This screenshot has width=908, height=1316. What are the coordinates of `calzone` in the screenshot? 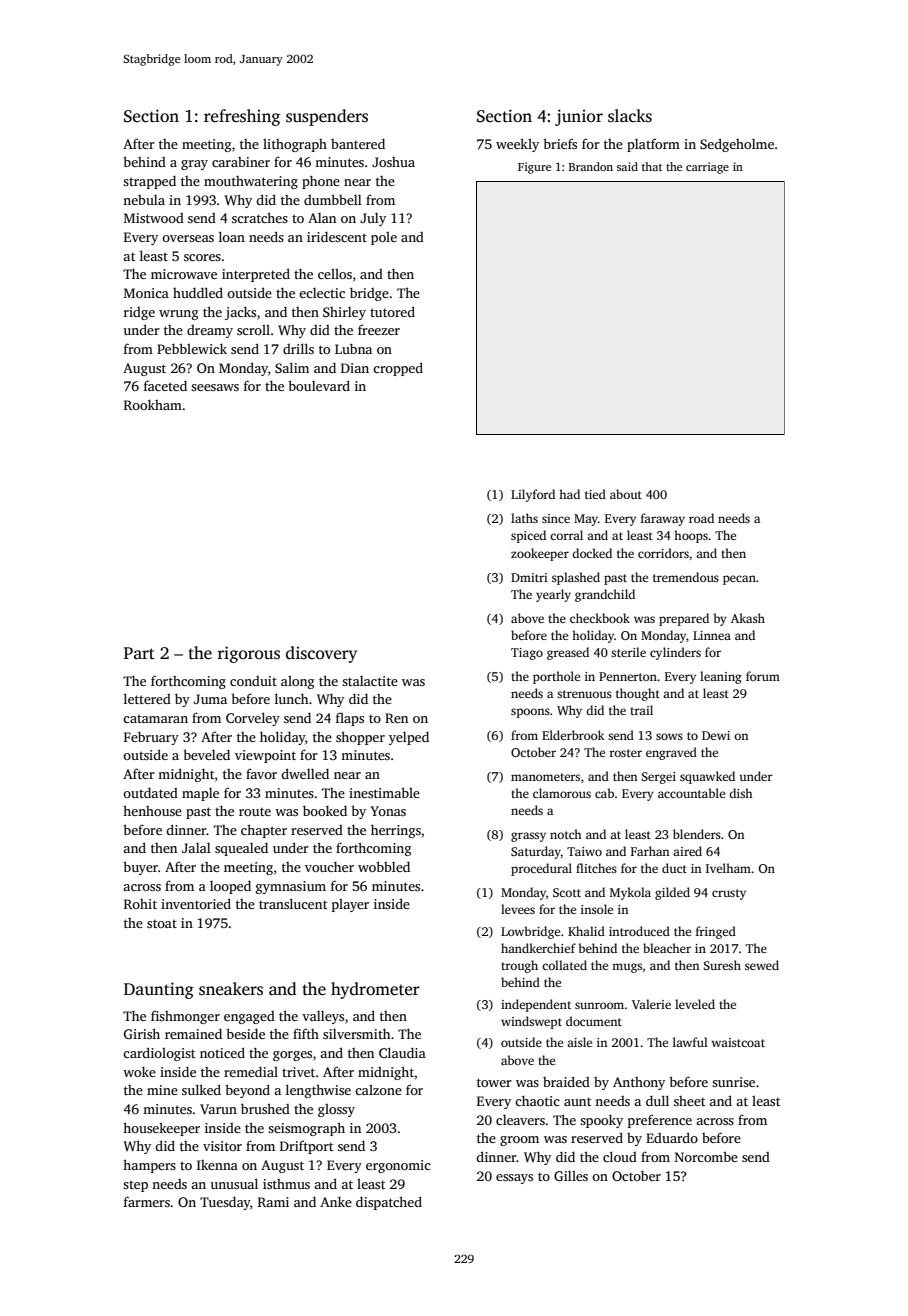 It's located at (378, 1090).
